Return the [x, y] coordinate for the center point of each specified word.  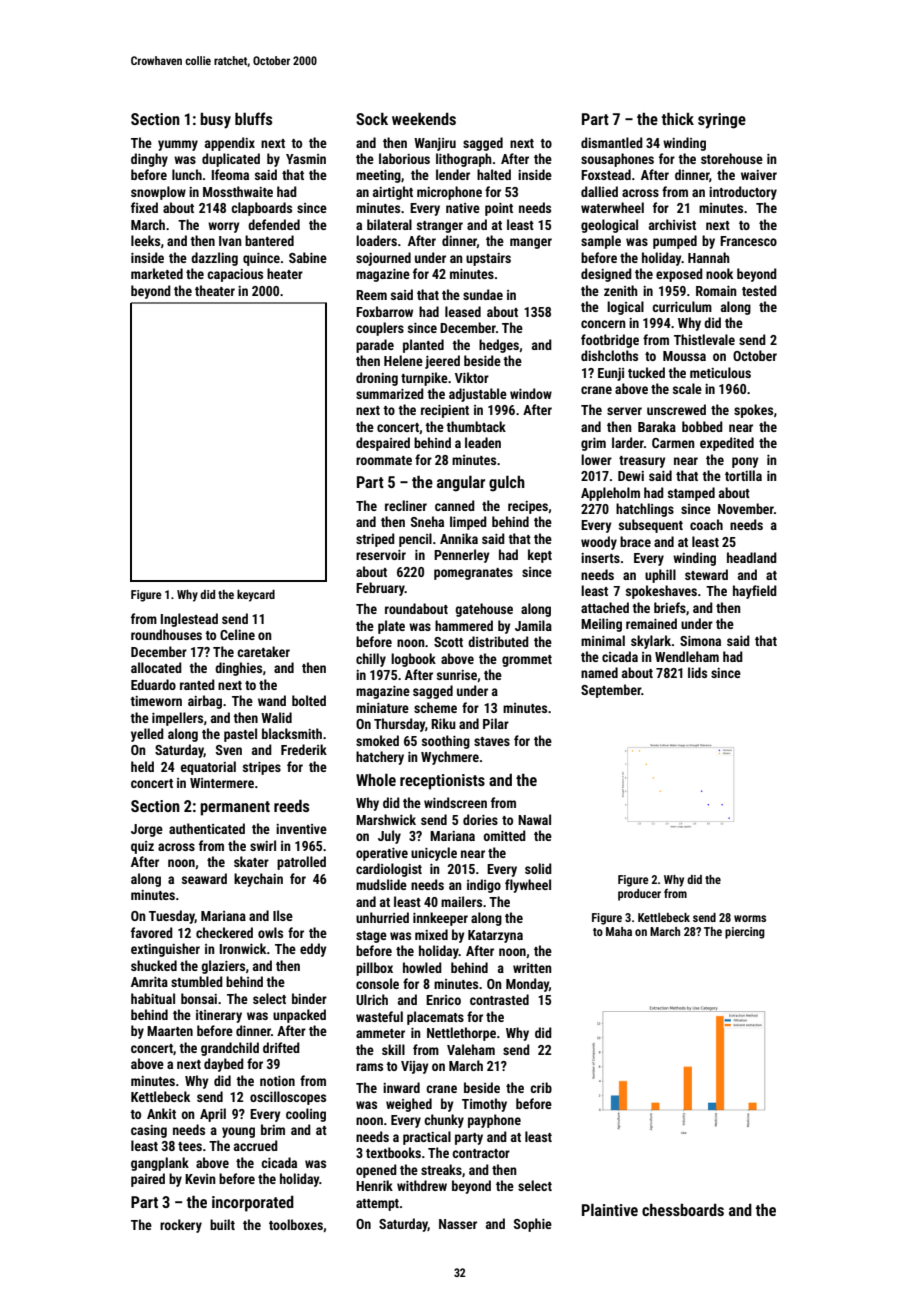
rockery [181, 1226]
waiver [759, 175]
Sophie [533, 1225]
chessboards [683, 1210]
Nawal [534, 819]
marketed [157, 273]
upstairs [488, 259]
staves [492, 741]
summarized [390, 393]
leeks [145, 240]
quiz [142, 847]
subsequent [651, 526]
